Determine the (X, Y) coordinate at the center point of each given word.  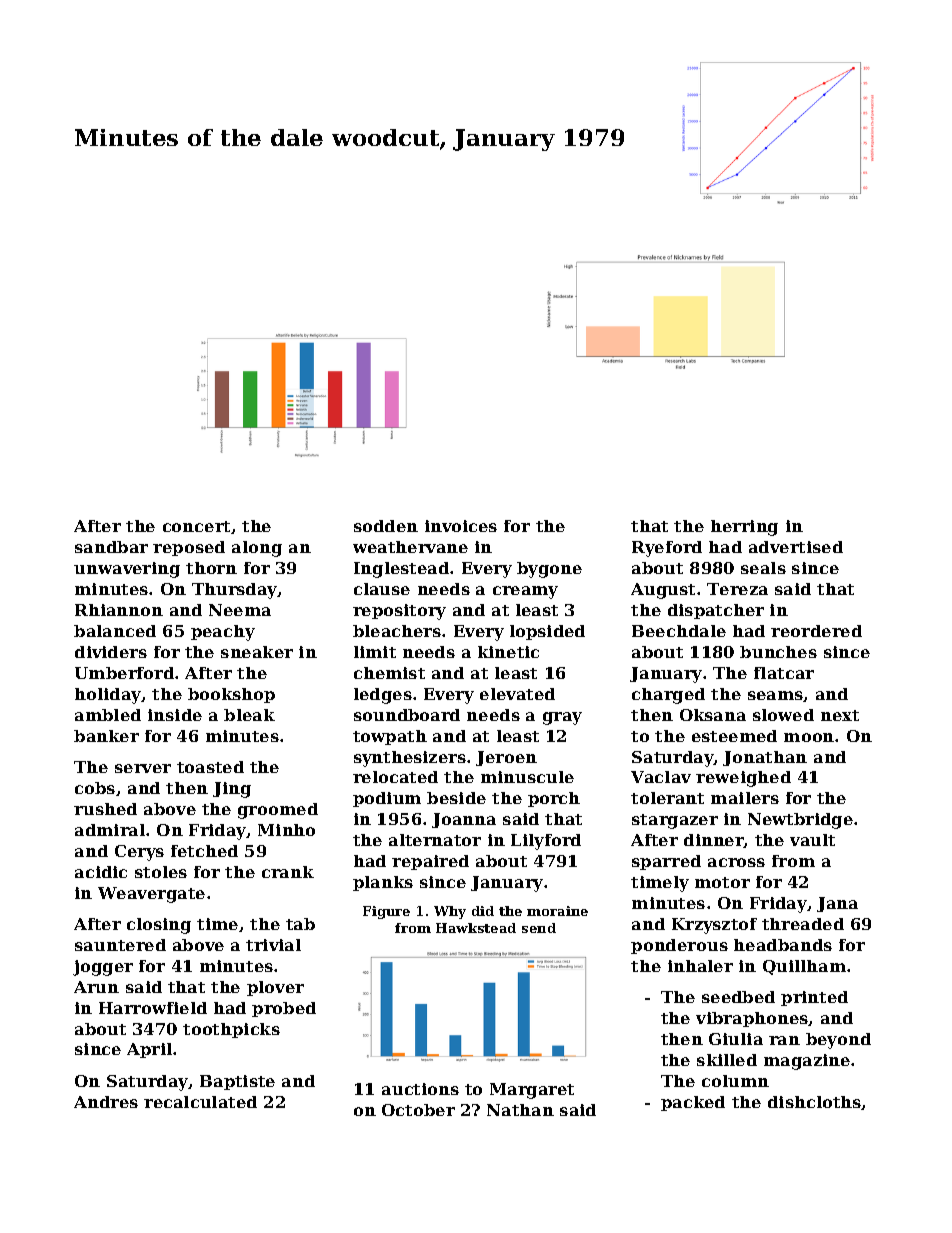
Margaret (532, 1091)
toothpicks (231, 1030)
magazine (807, 1062)
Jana (837, 904)
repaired (430, 862)
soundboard (407, 715)
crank (288, 872)
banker (106, 736)
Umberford (124, 673)
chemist (389, 673)
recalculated (200, 1102)
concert (196, 526)
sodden (386, 526)
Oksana (713, 715)
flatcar (784, 673)
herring (744, 528)
